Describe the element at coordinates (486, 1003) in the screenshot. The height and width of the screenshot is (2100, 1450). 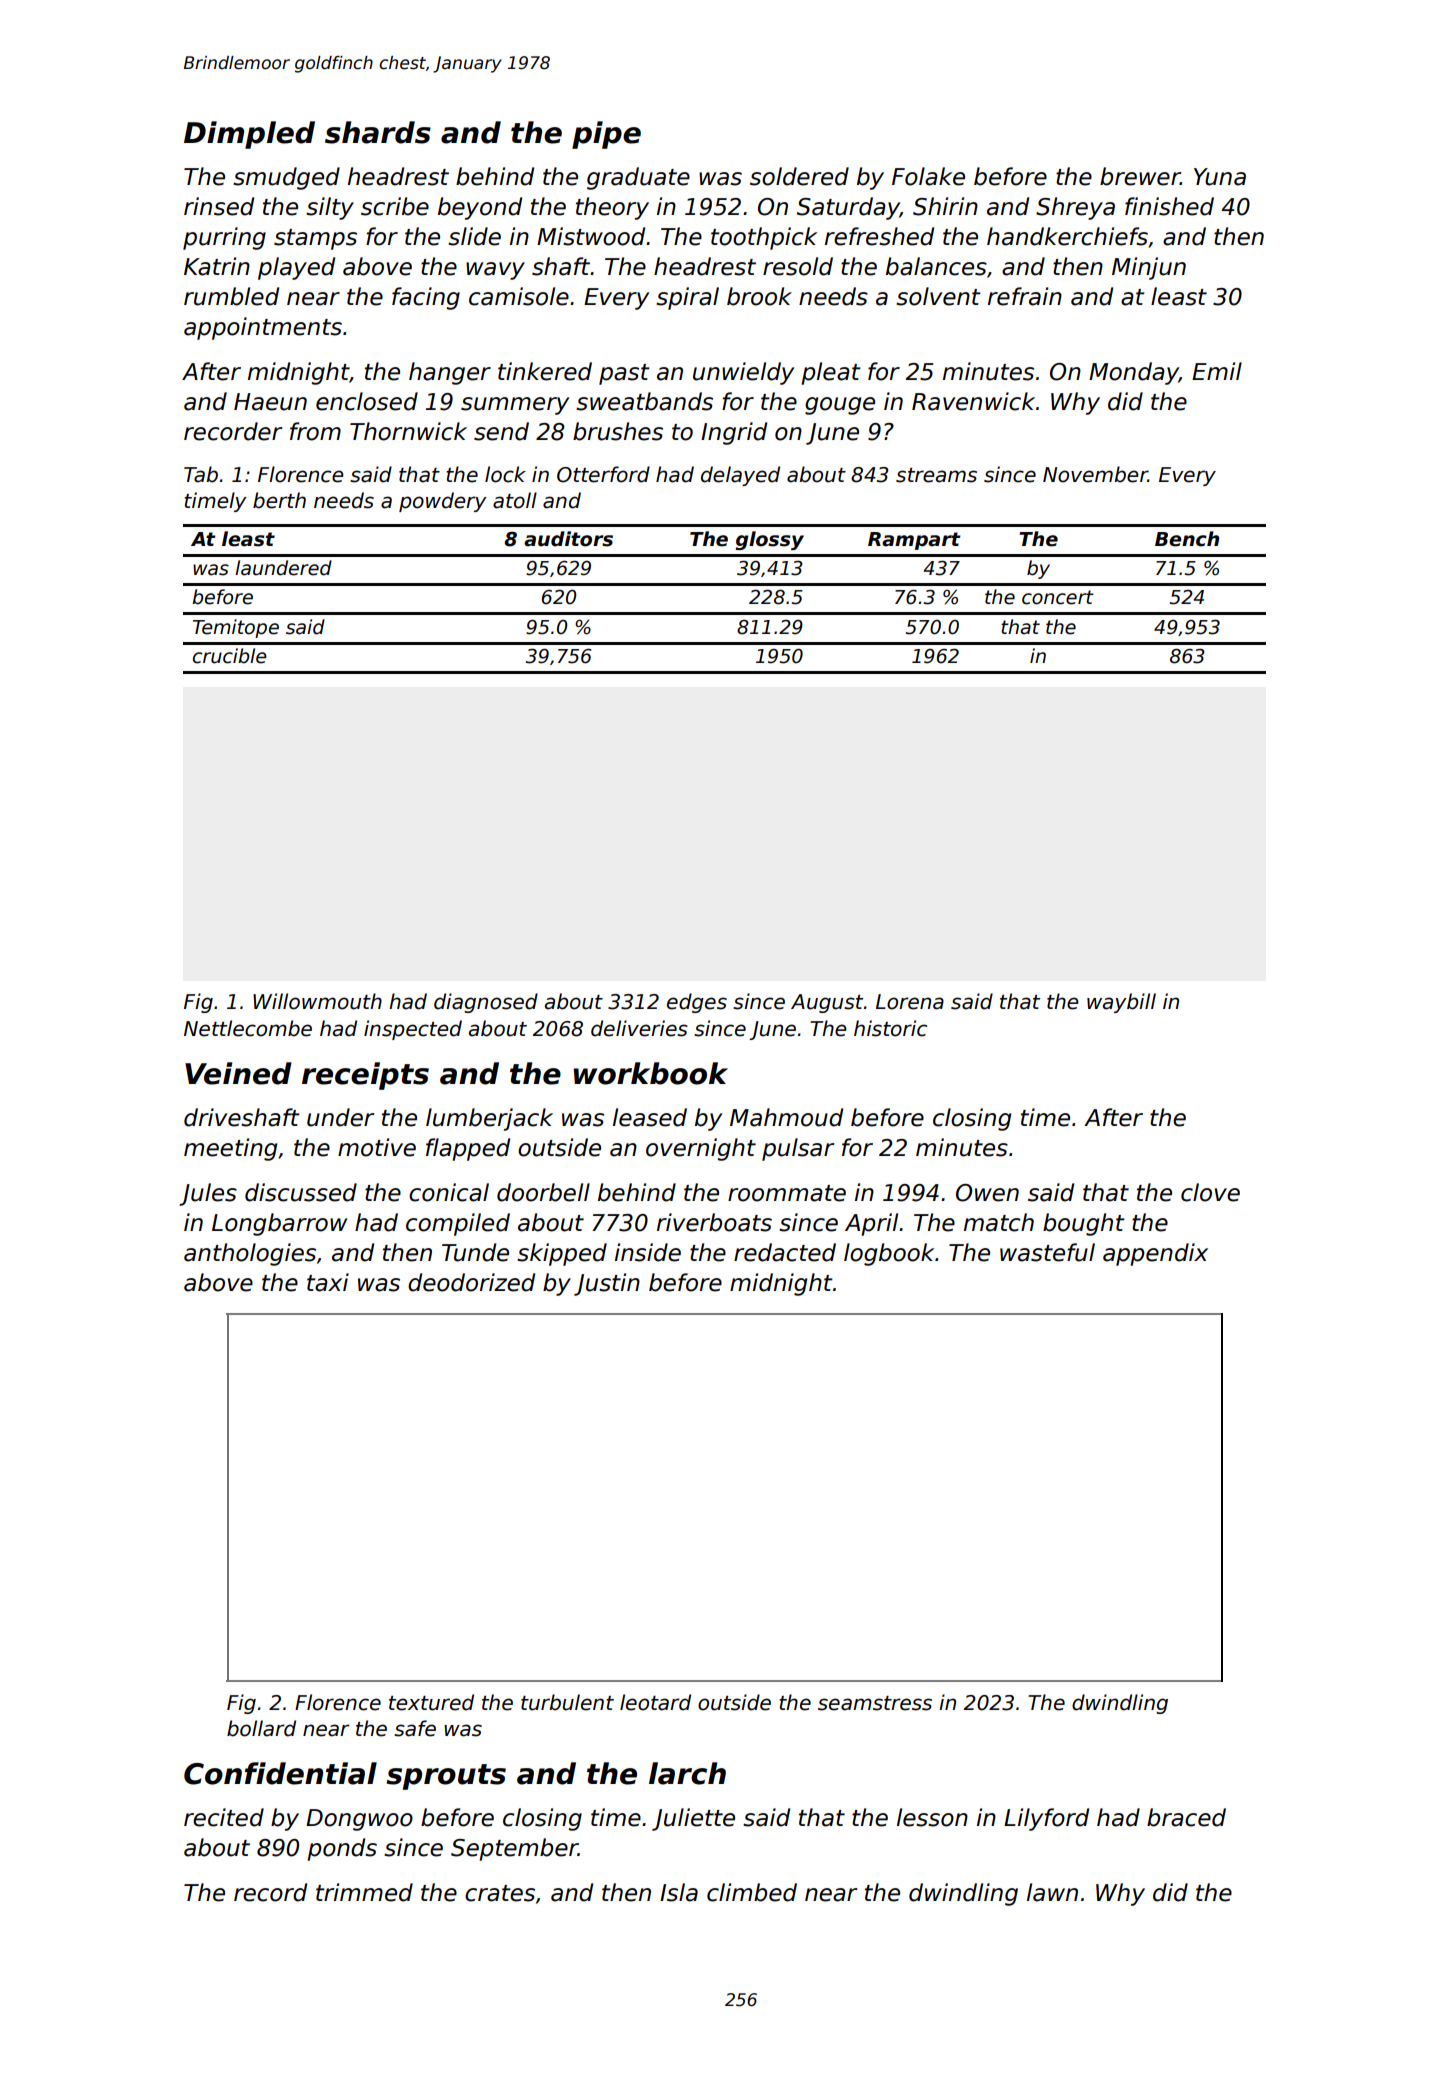
I see `diagnosed` at that location.
